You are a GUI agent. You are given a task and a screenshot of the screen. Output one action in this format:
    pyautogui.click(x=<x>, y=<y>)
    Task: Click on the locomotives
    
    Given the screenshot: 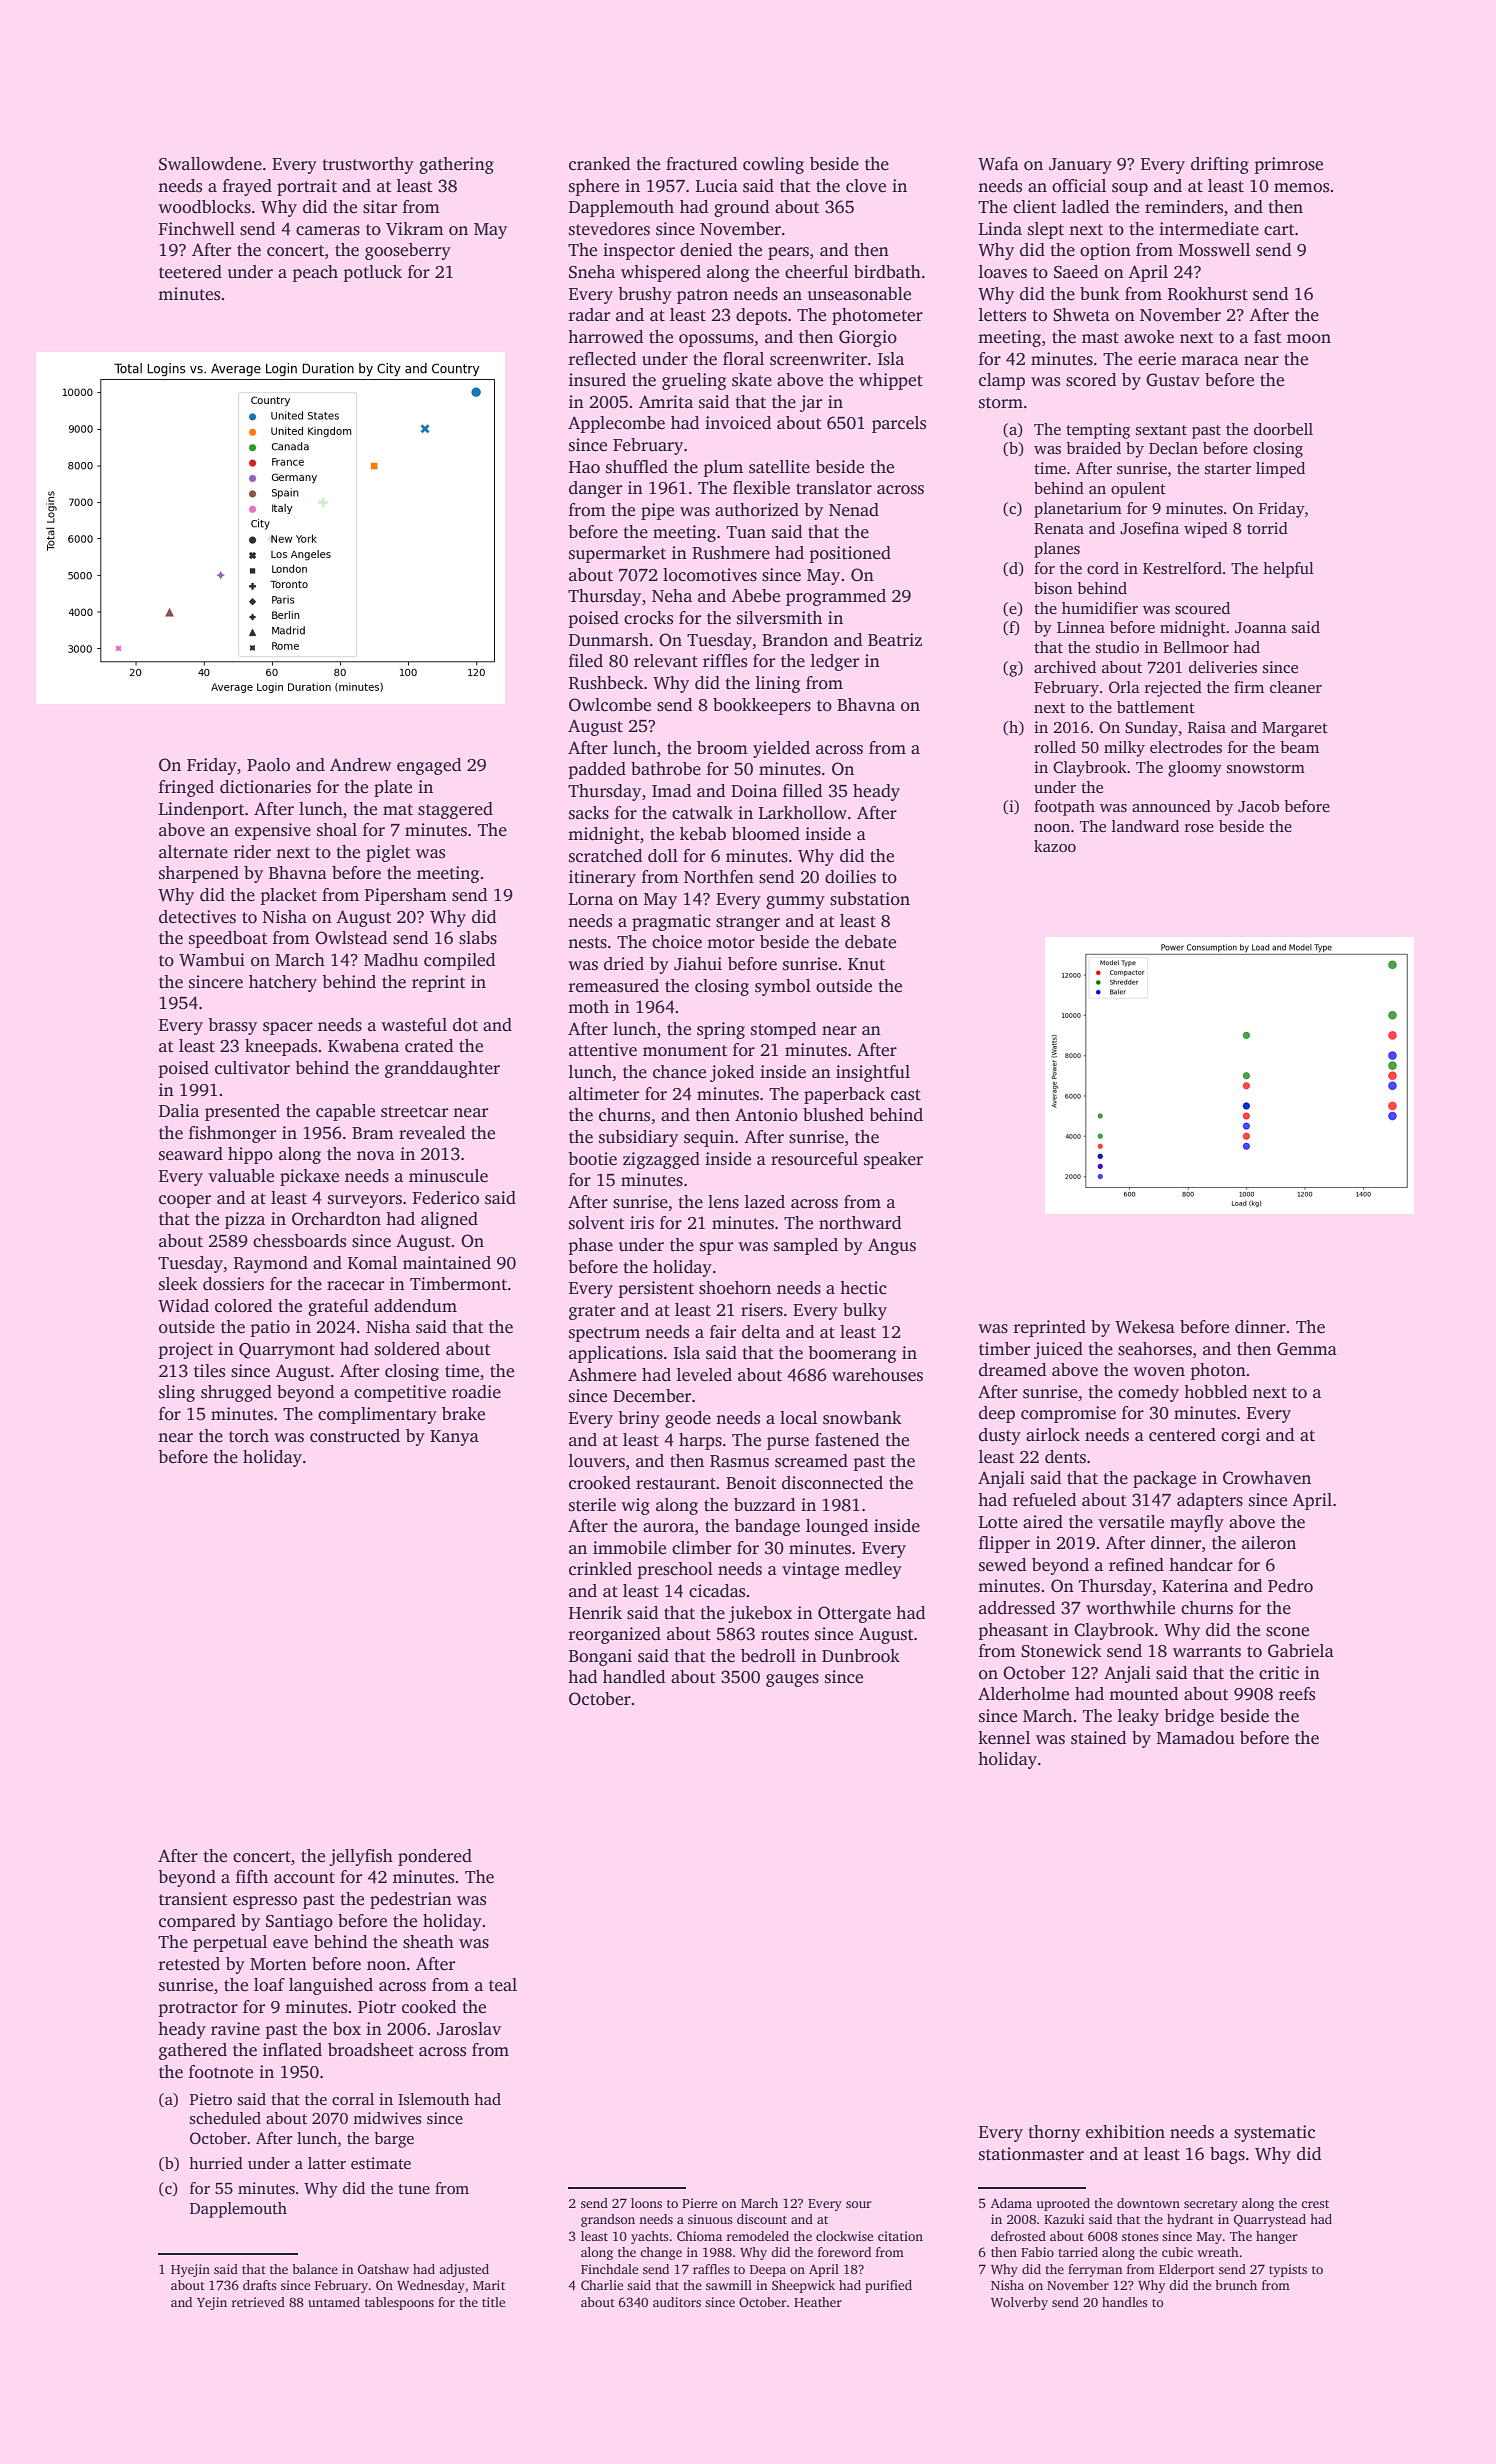 What is the action you would take?
    pyautogui.click(x=710, y=575)
